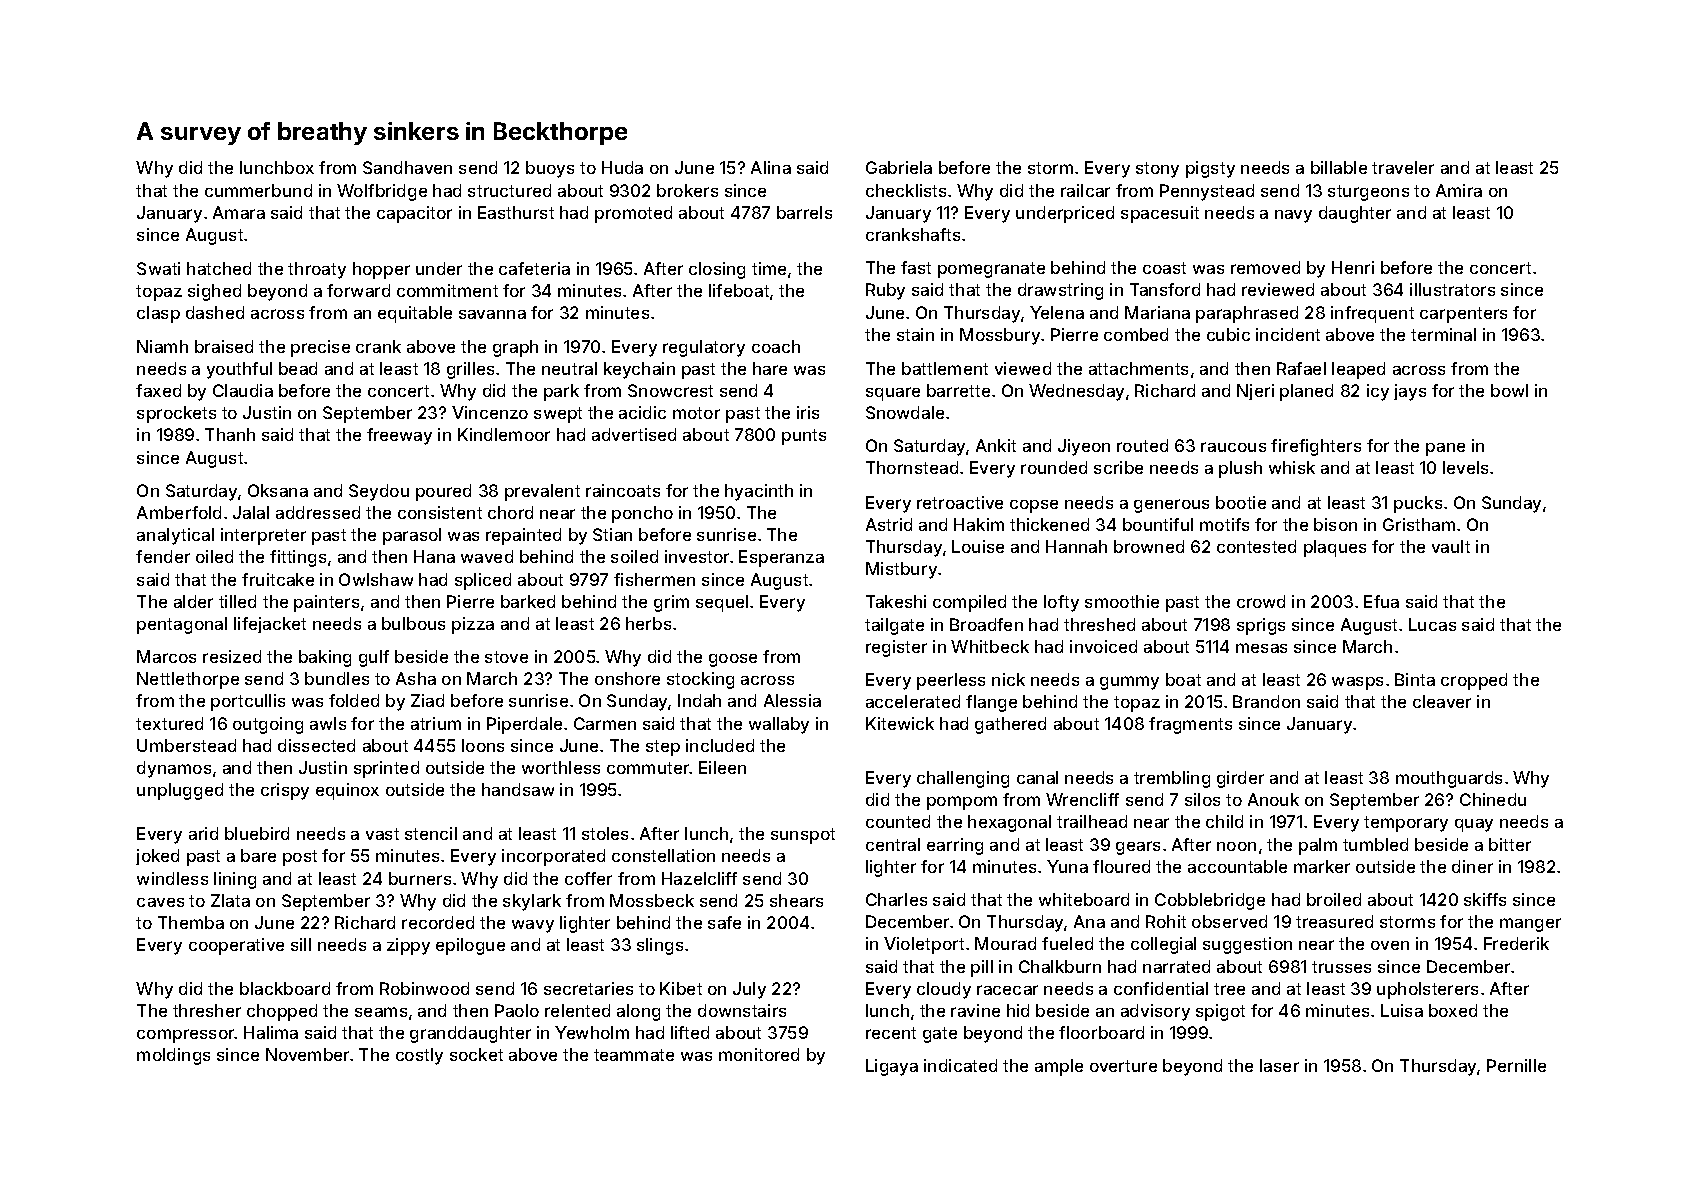  I want to click on painters, so click(326, 603).
